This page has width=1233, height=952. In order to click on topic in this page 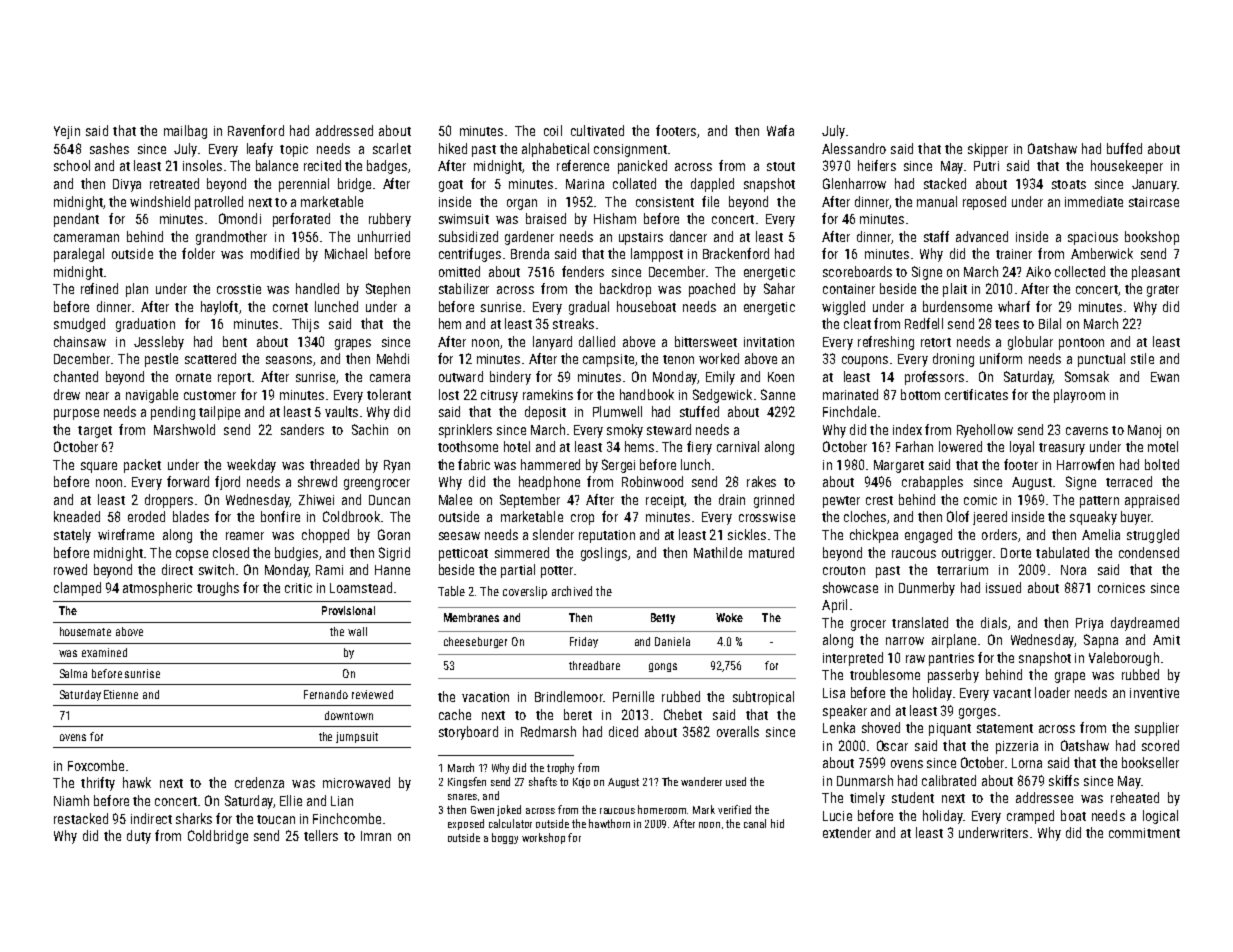, I will do `click(294, 150)`.
